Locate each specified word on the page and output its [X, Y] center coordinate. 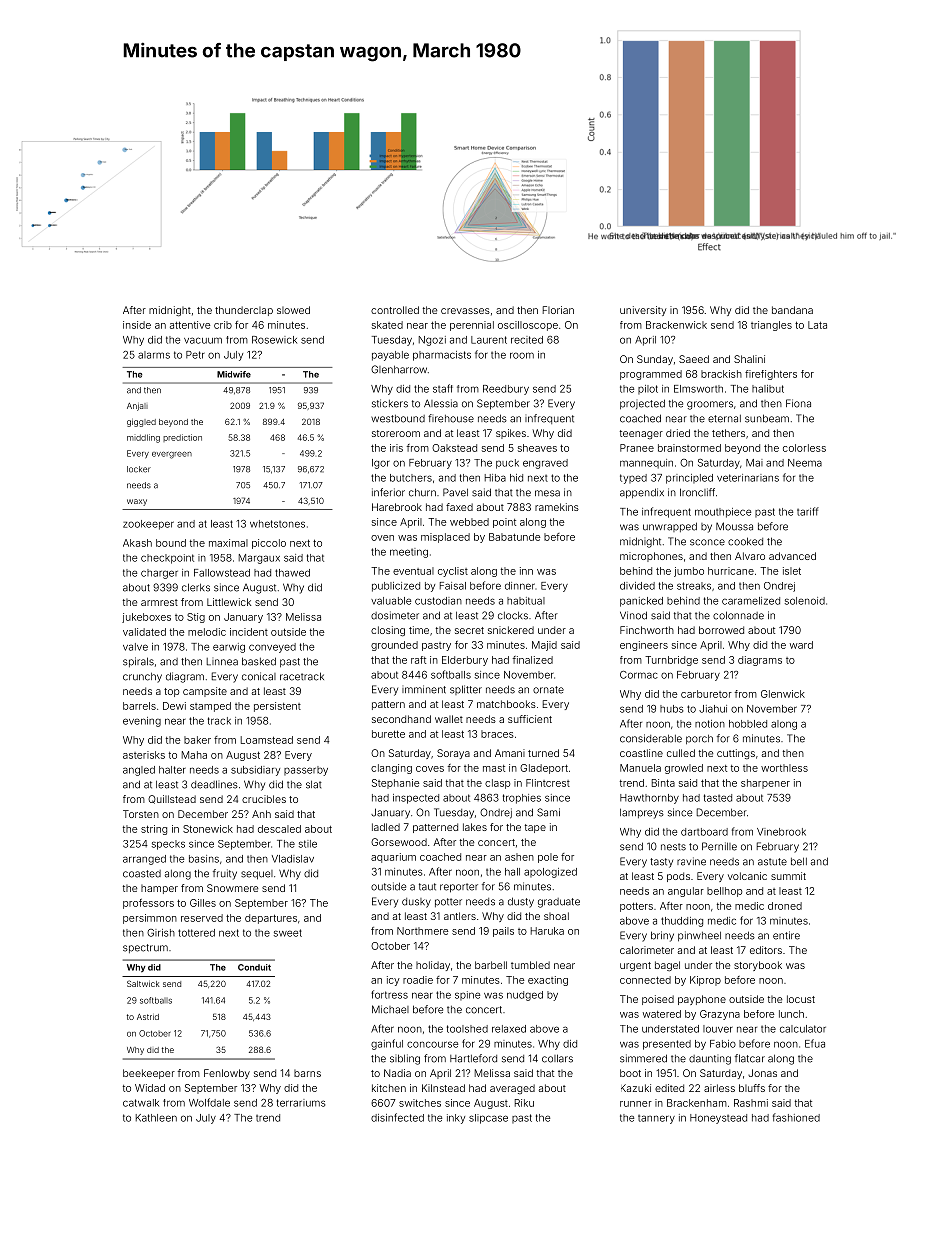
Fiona [798, 403]
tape [535, 828]
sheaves [537, 448]
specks [168, 845]
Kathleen [156, 1118]
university [643, 311]
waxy [137, 502]
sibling [405, 1059]
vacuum [203, 340]
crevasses [465, 311]
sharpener [765, 784]
